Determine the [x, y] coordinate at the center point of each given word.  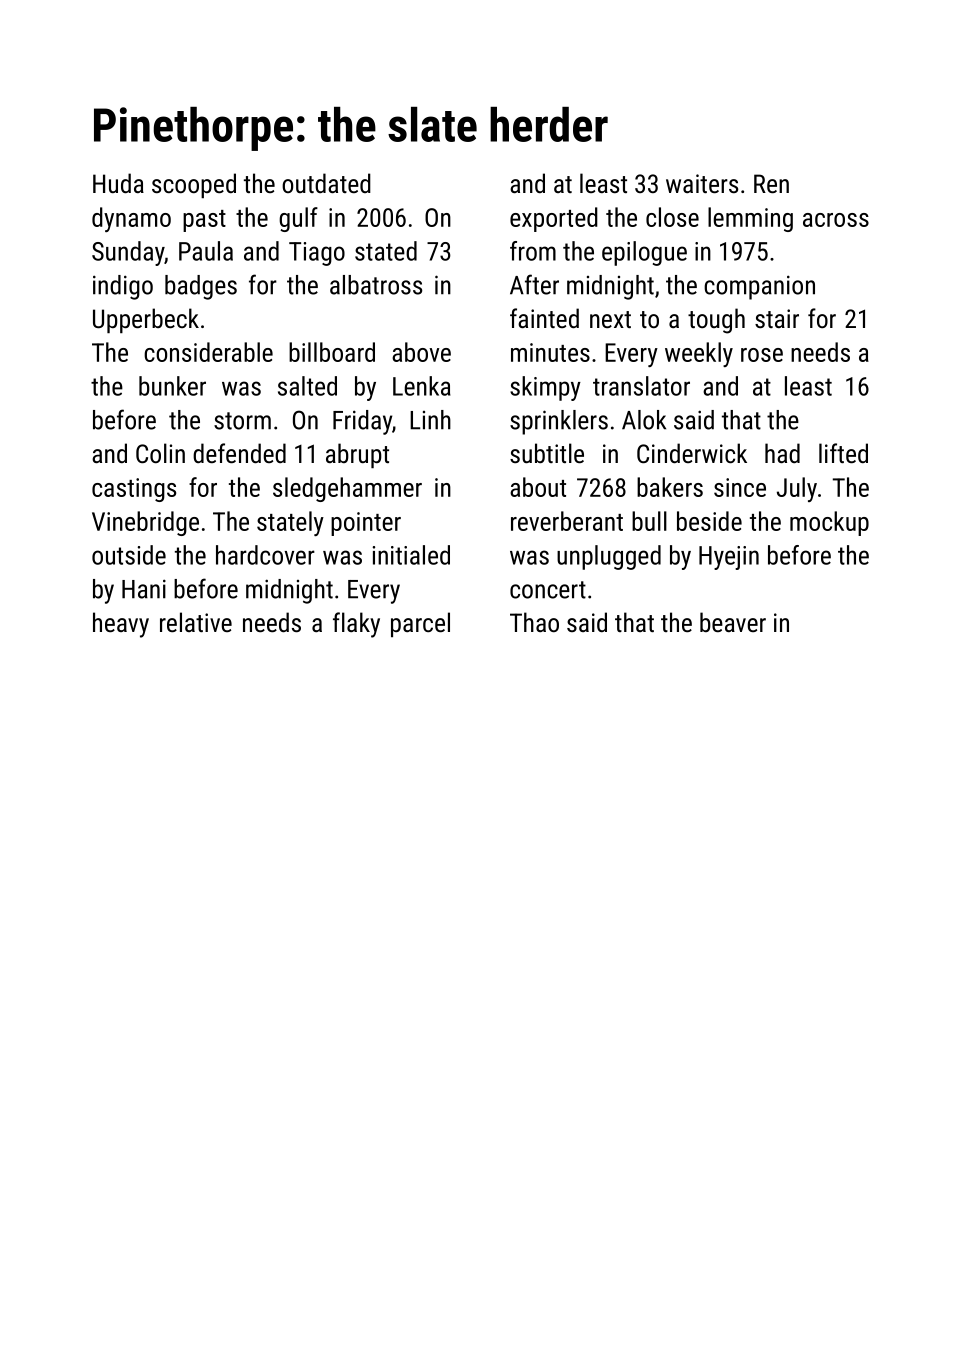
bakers [670, 487]
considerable [208, 352]
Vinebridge [145, 523]
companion [759, 287]
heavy [121, 625]
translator [641, 386]
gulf [298, 219]
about [538, 487]
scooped [194, 185]
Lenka [422, 386]
